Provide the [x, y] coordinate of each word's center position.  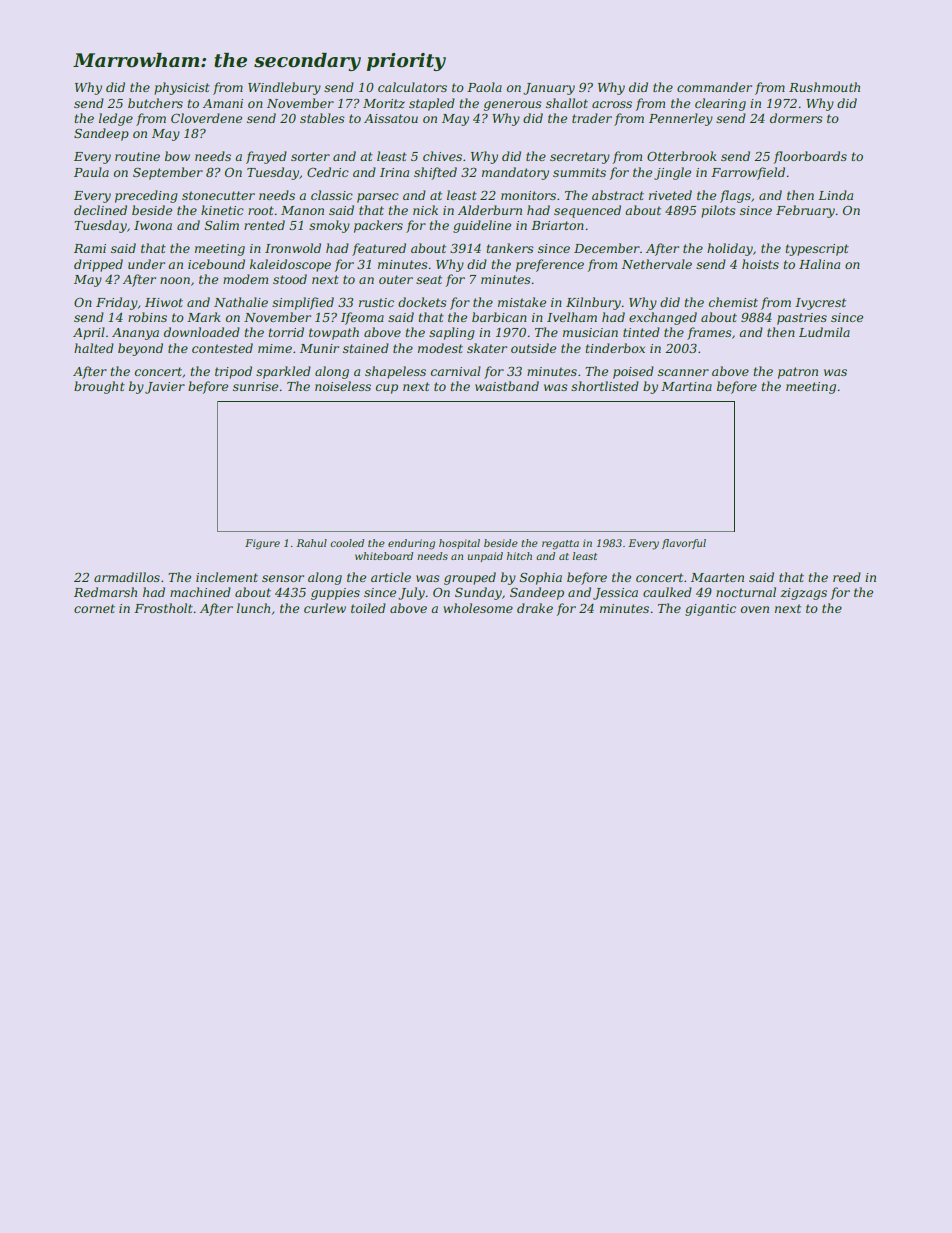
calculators [412, 87]
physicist [182, 88]
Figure [262, 544]
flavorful [684, 544]
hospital [459, 544]
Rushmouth [824, 87]
